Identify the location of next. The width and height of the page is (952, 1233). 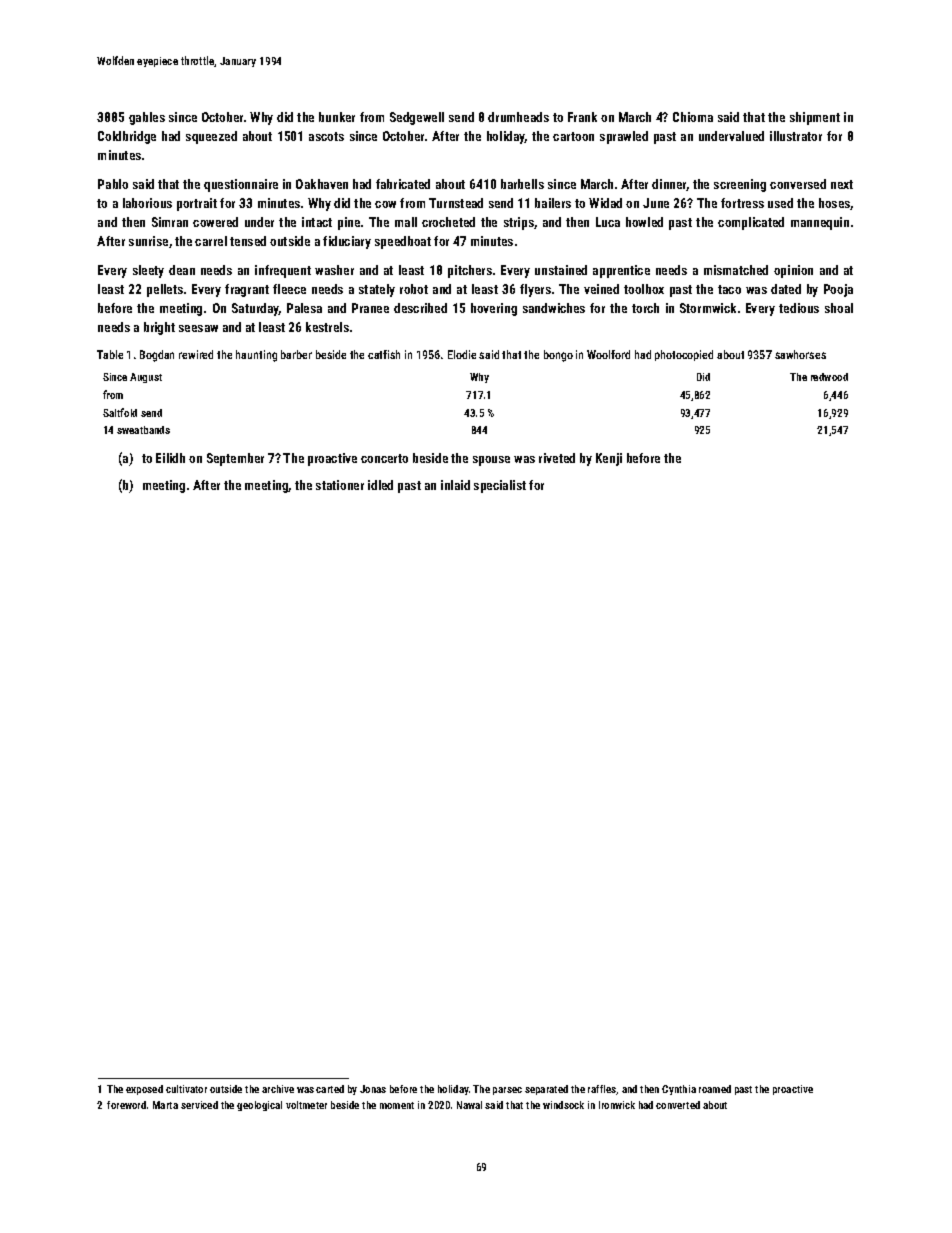
(842, 184).
